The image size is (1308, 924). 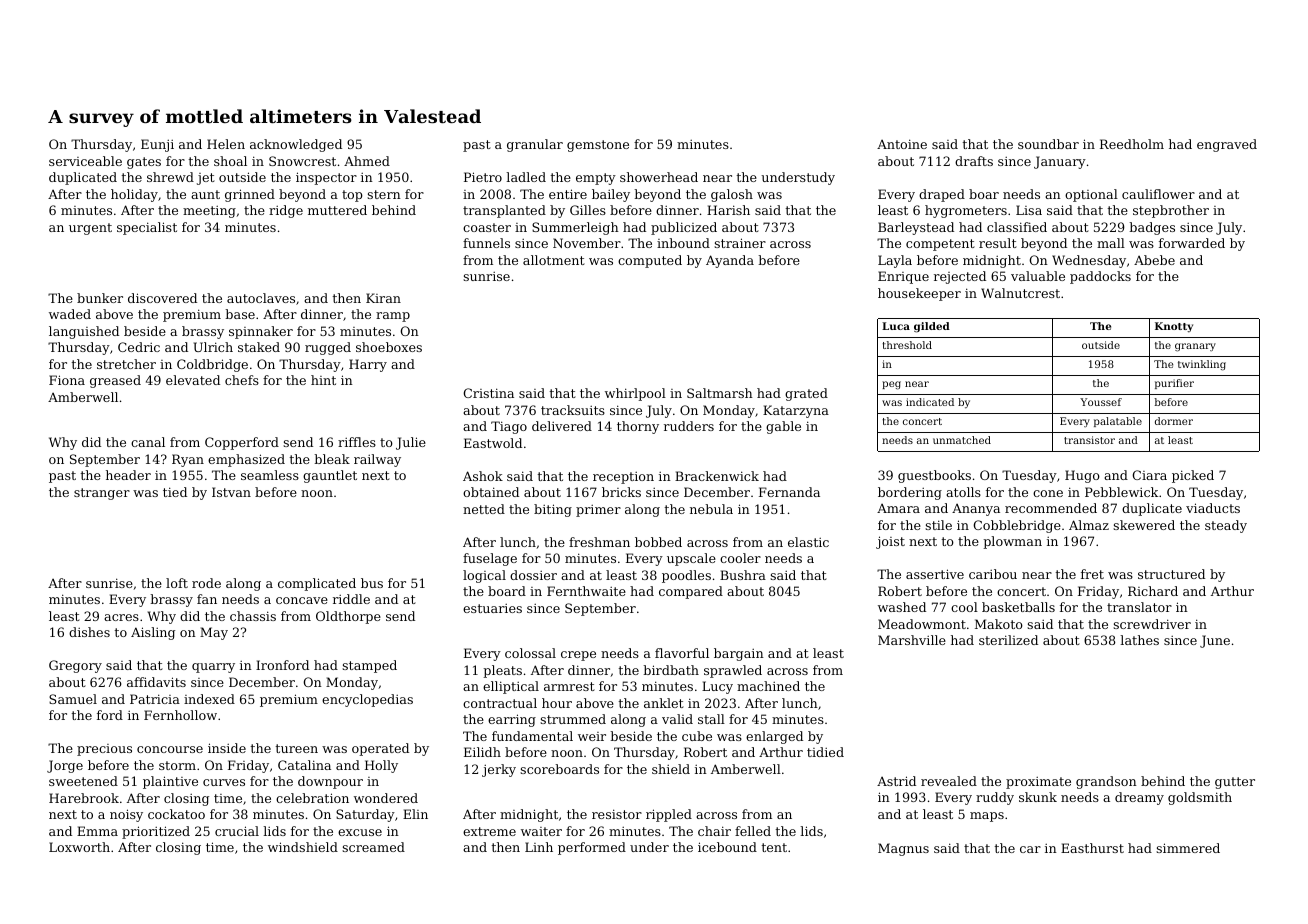 I want to click on Tiago, so click(x=509, y=427).
